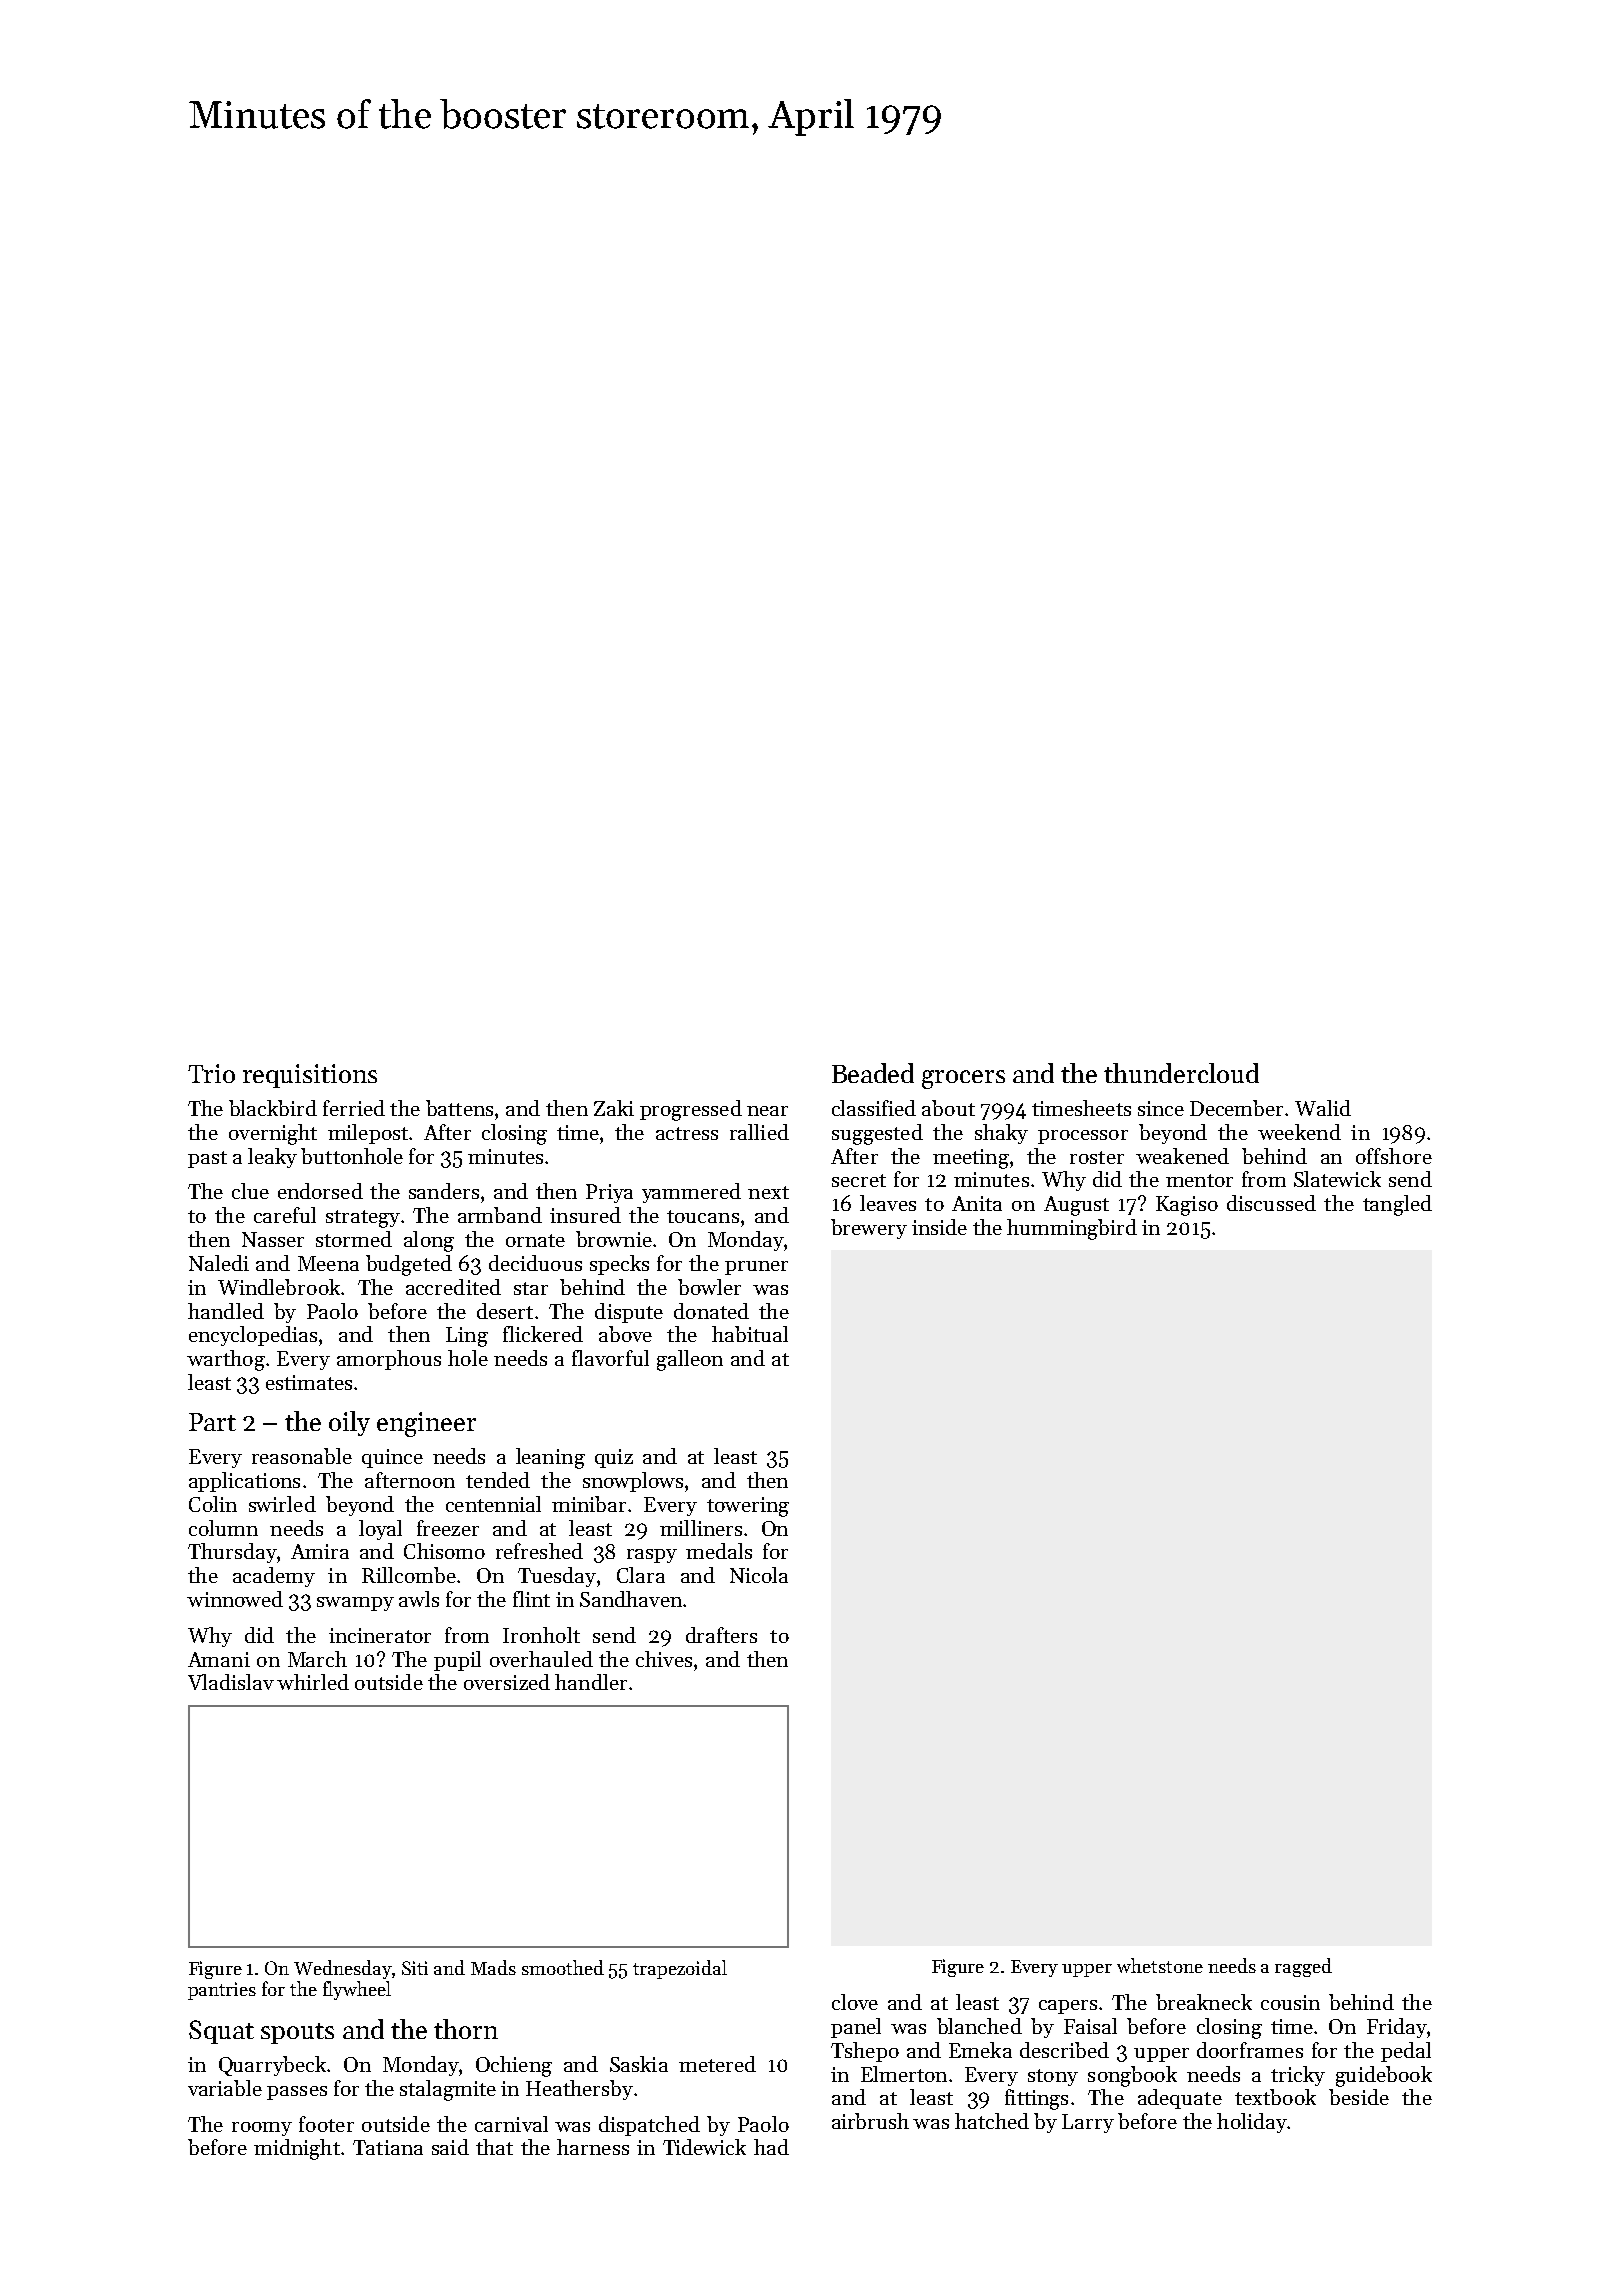  What do you see at coordinates (388, 2147) in the image?
I see `Tatiana` at bounding box center [388, 2147].
